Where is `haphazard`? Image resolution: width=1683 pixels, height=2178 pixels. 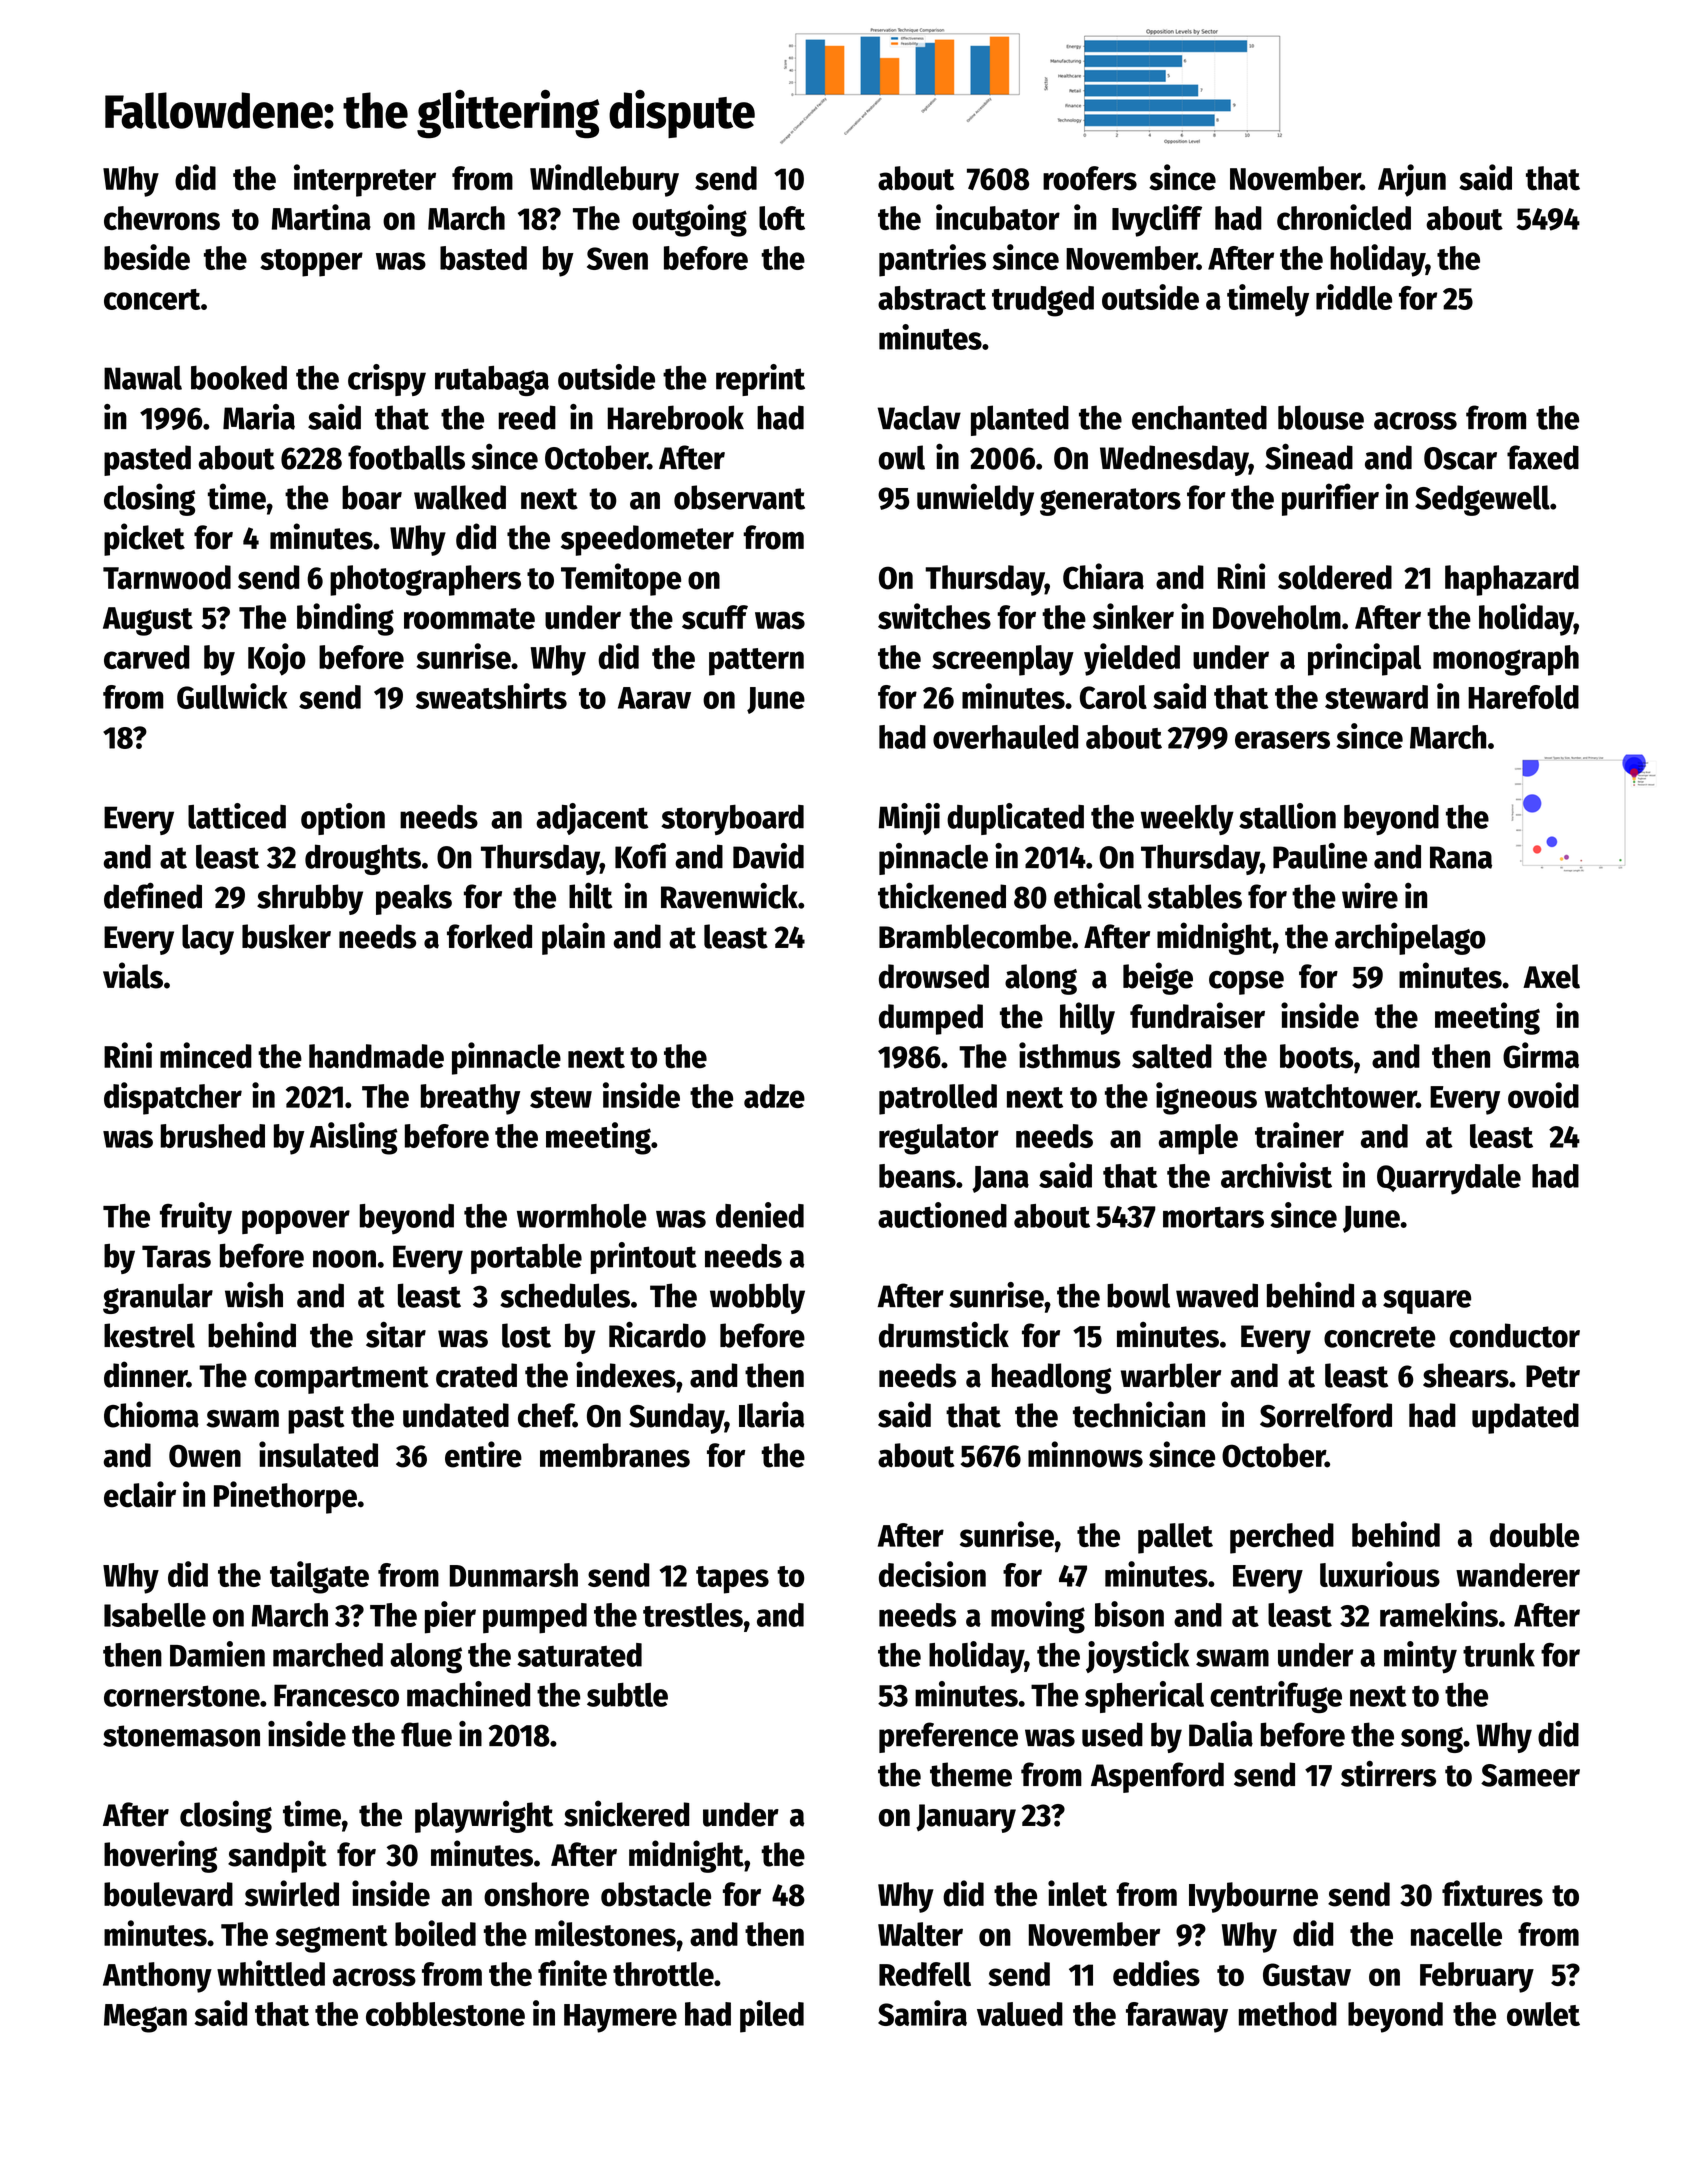
haphazard is located at coordinates (1512, 580).
